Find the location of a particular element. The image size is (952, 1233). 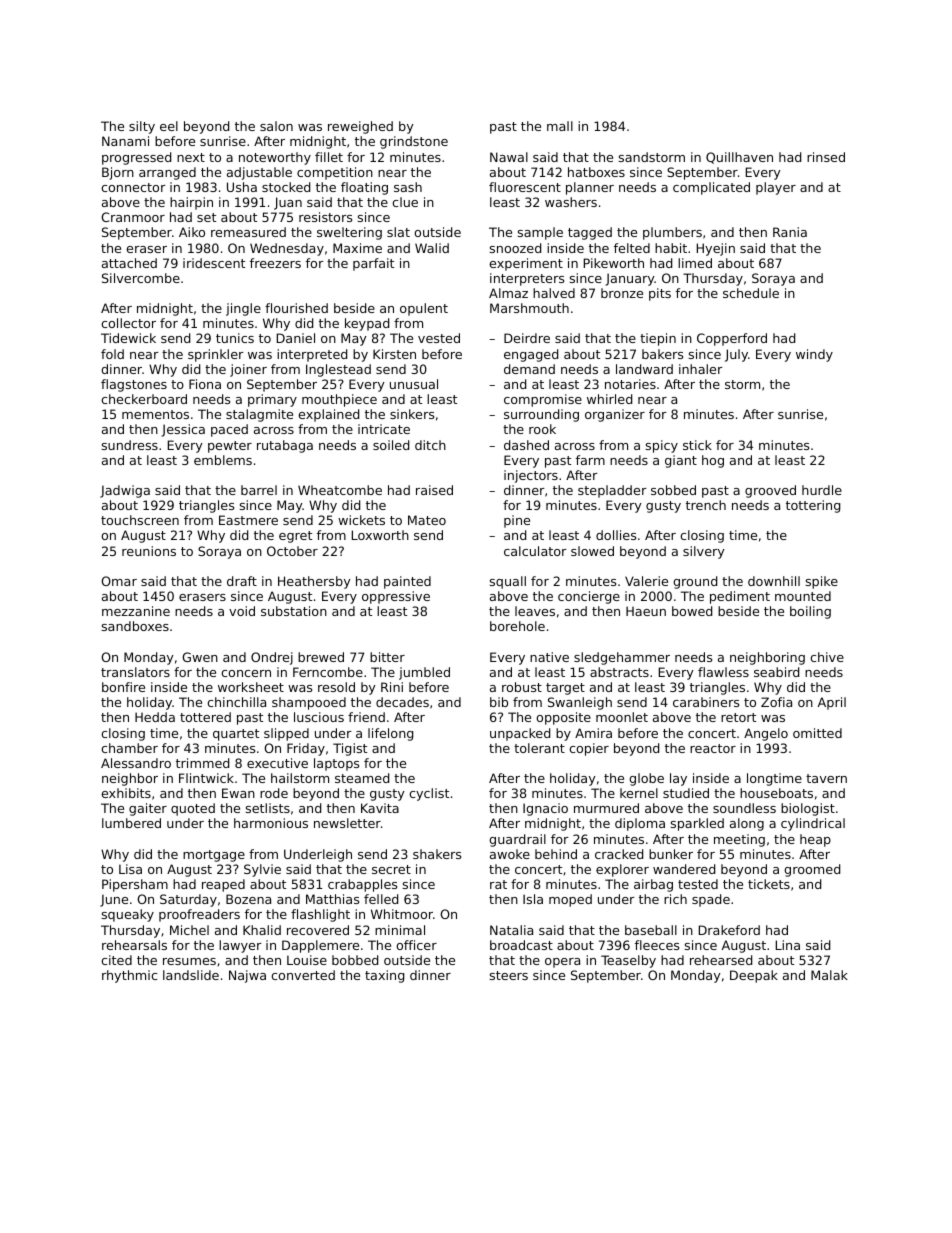

landslide is located at coordinates (191, 975).
